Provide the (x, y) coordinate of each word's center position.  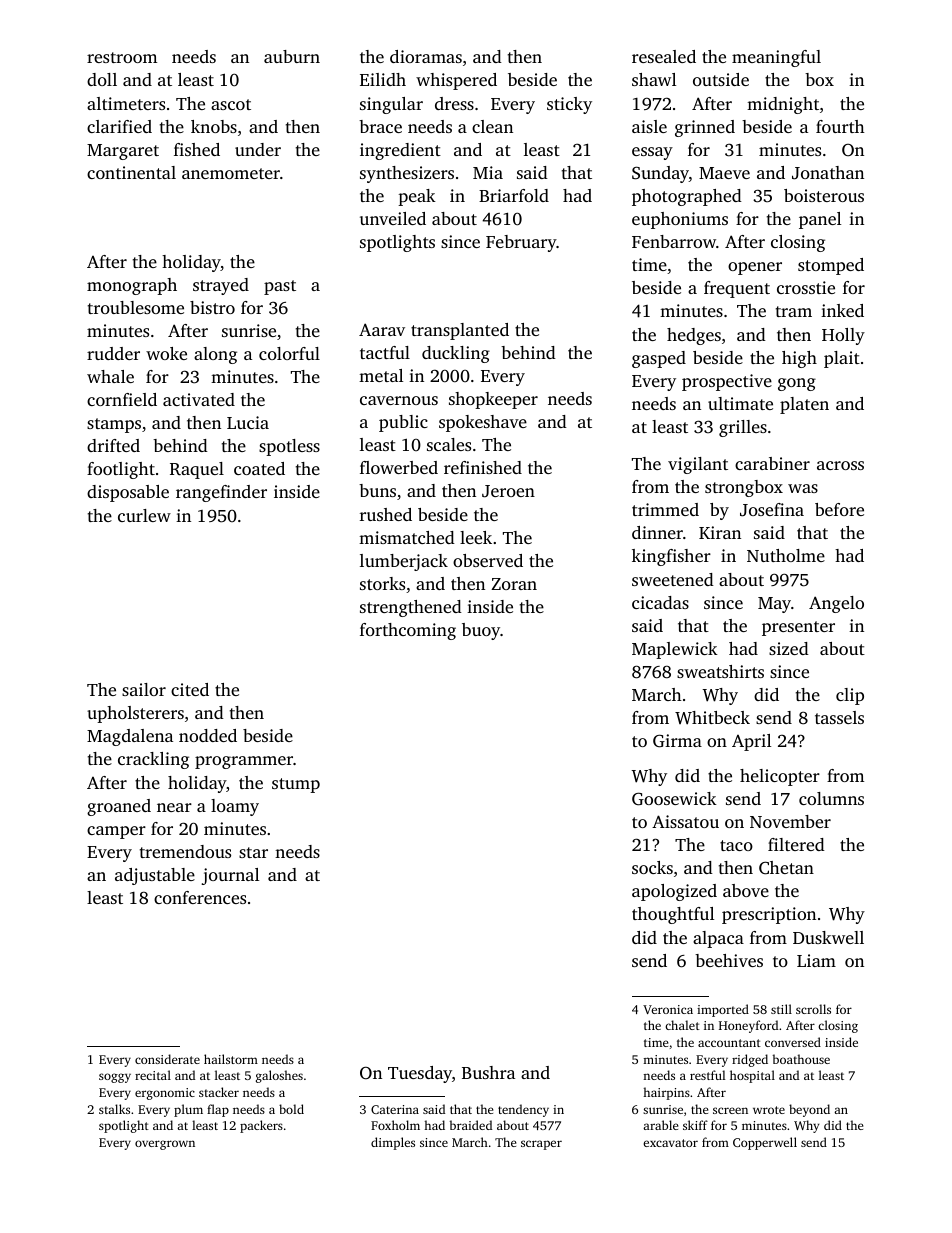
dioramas (426, 56)
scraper (541, 1145)
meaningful (776, 58)
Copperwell (765, 1143)
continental (131, 172)
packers (261, 1126)
